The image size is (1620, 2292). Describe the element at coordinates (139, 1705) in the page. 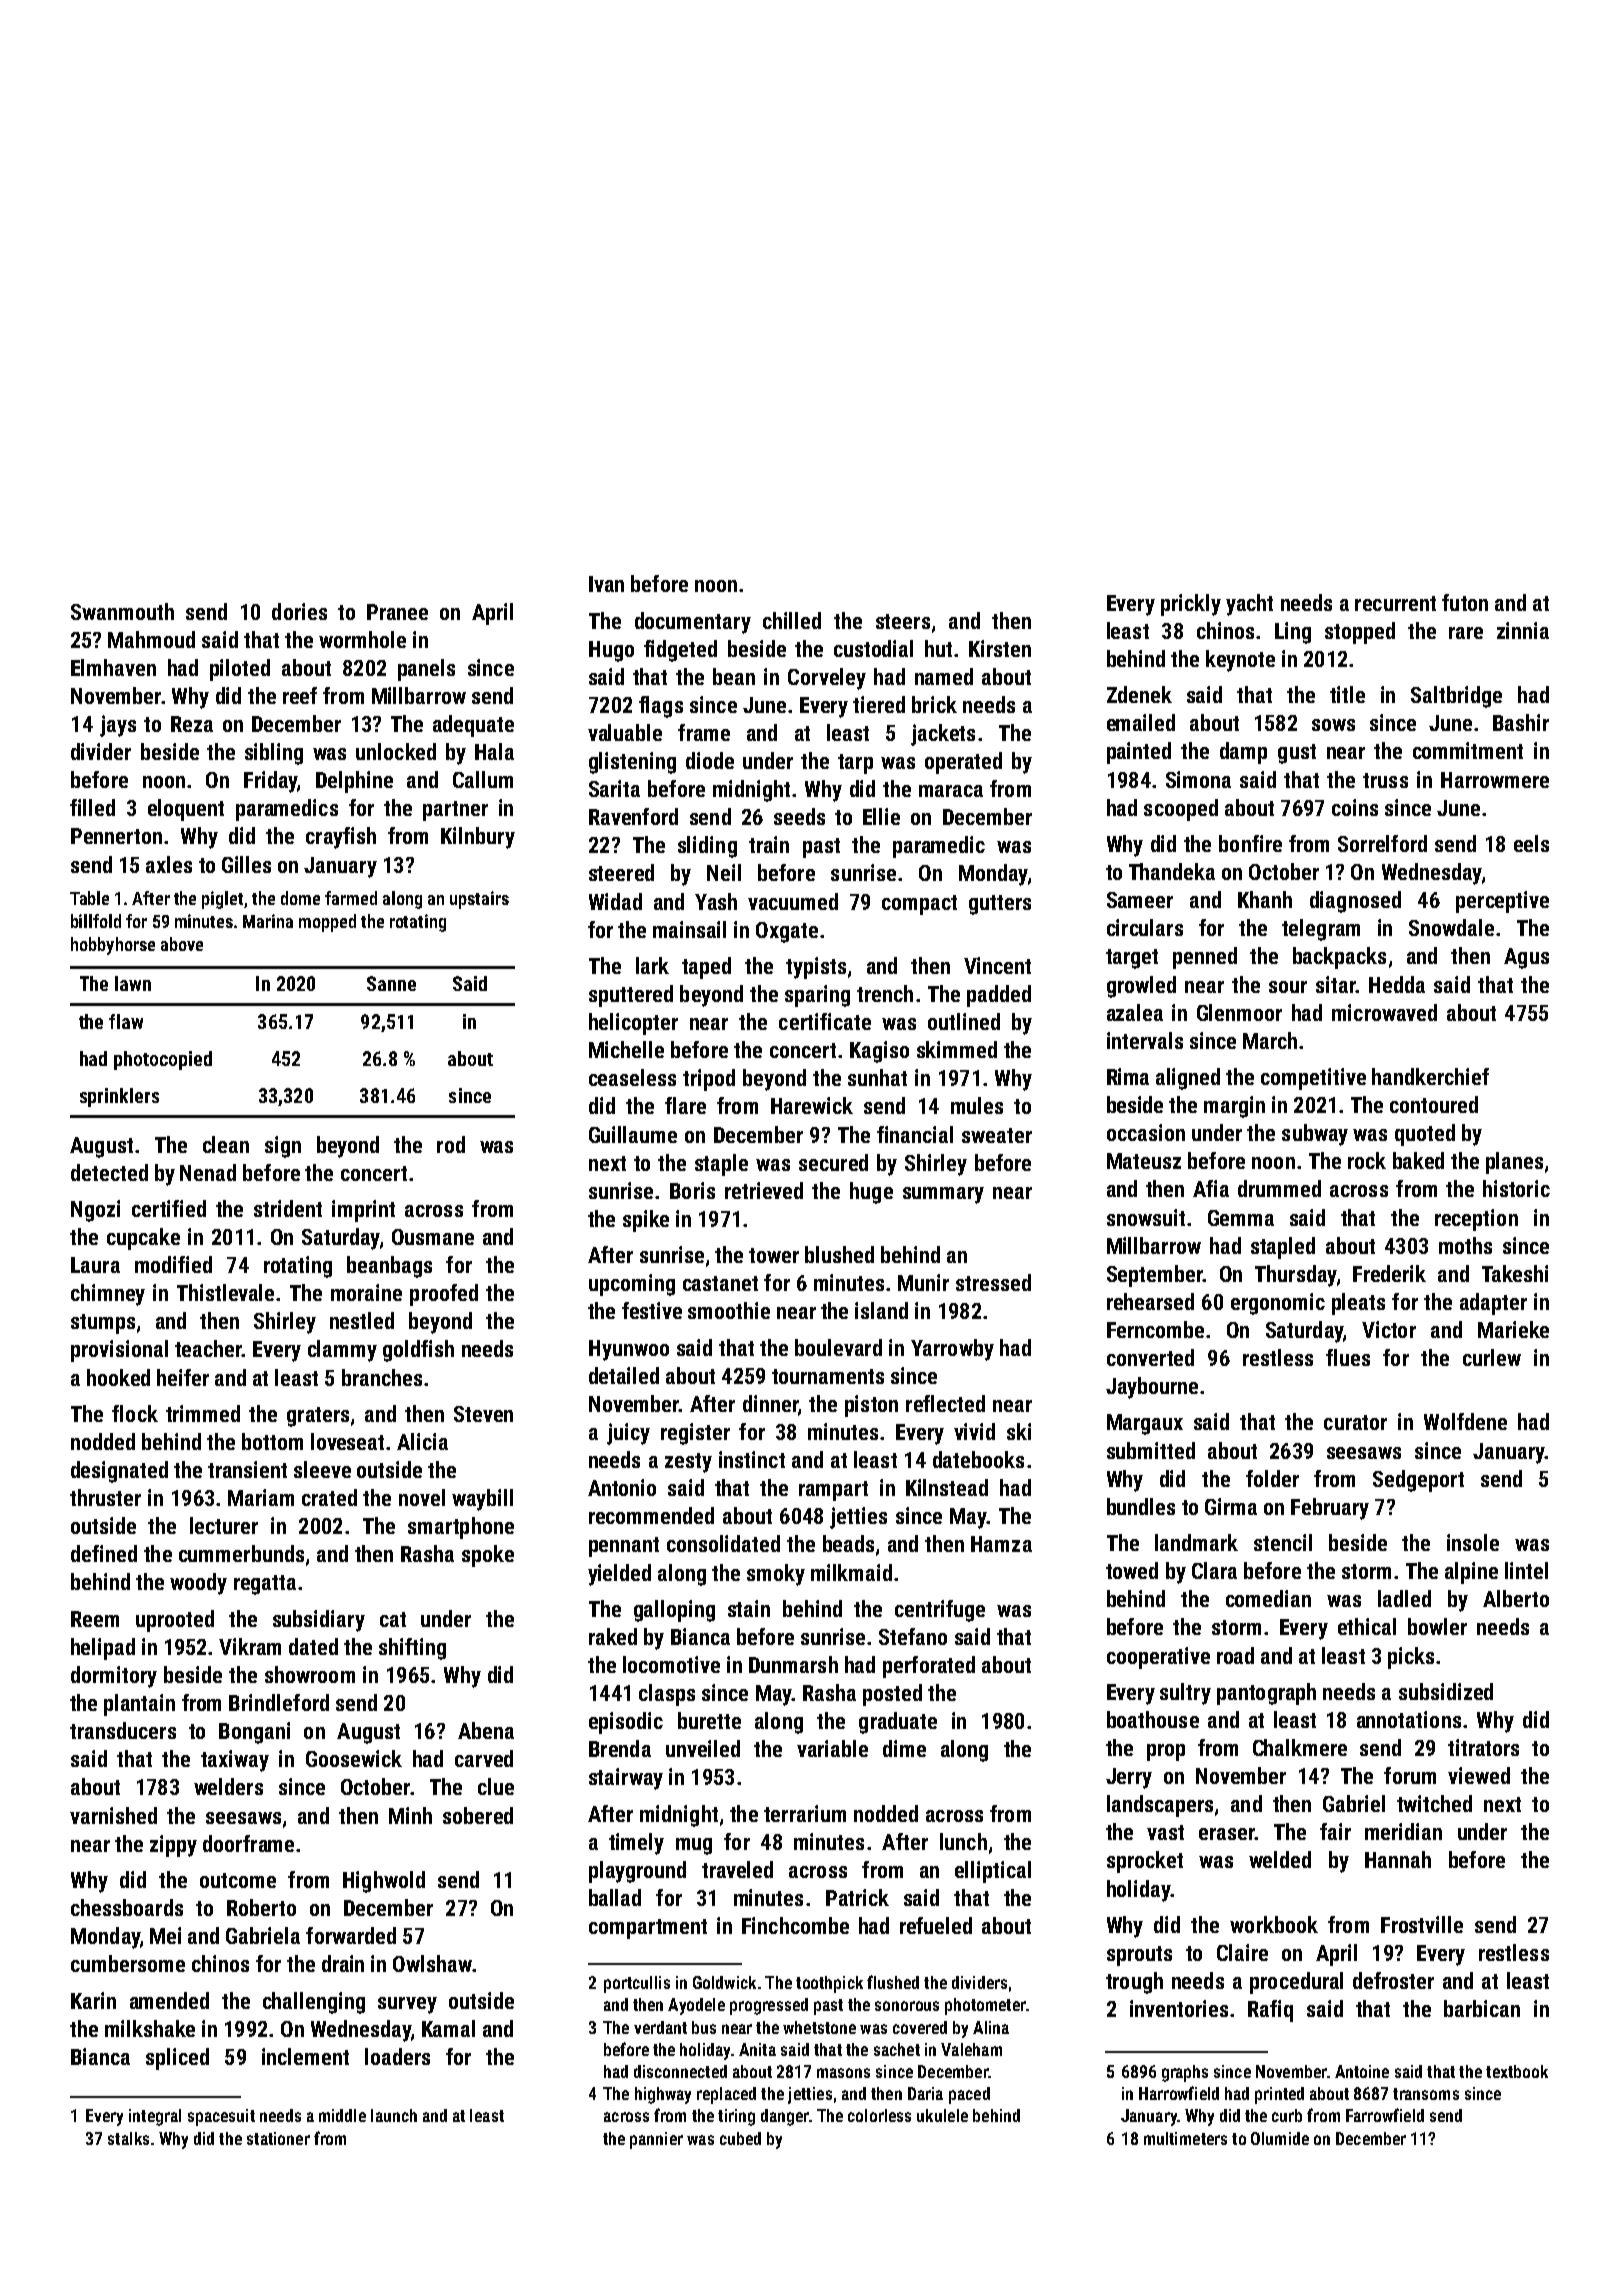

I see `plantain` at that location.
